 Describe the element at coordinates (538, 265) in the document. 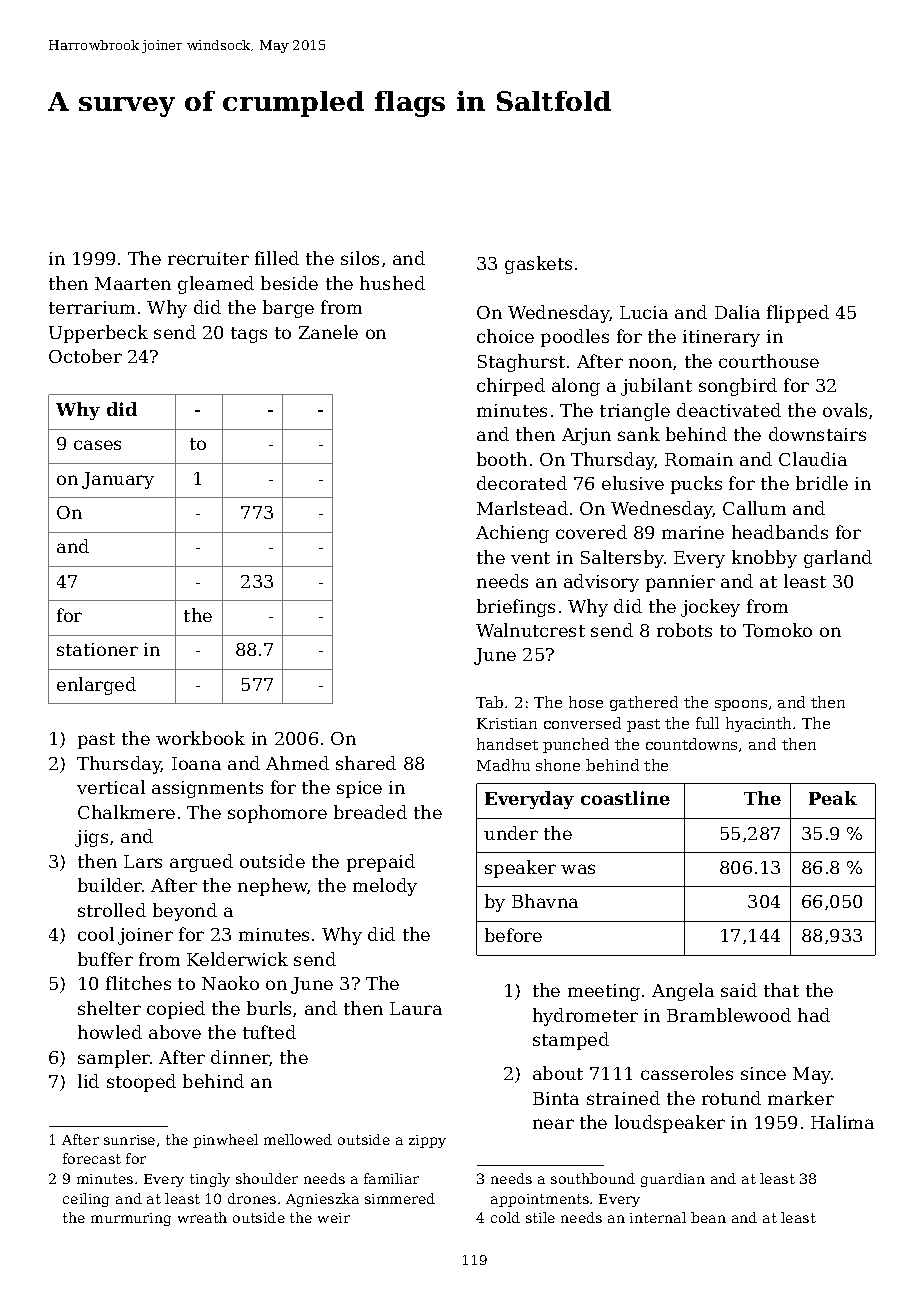

I see `gaskets` at that location.
